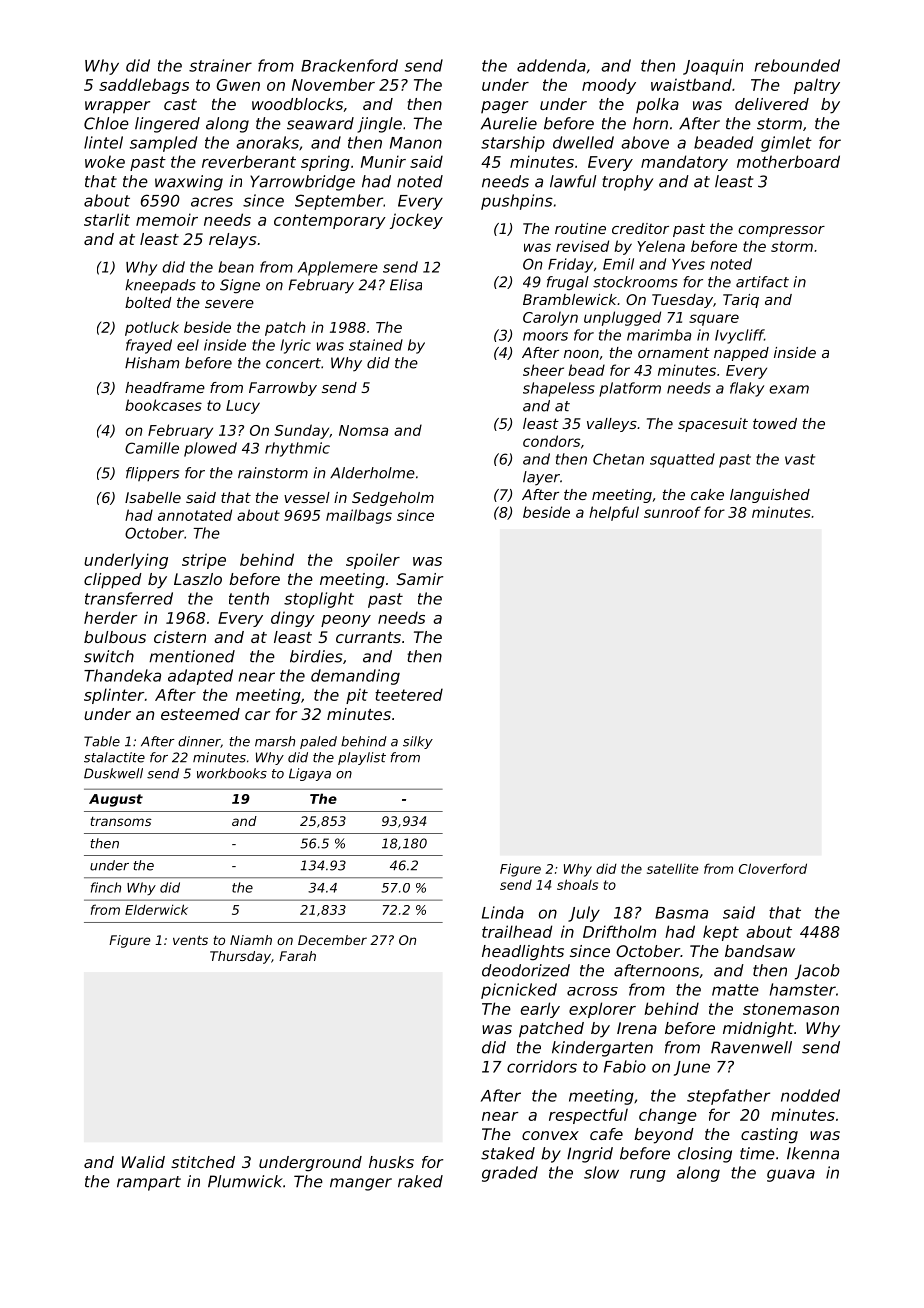 The height and width of the screenshot is (1308, 924). What do you see at coordinates (672, 868) in the screenshot?
I see `satellite` at bounding box center [672, 868].
